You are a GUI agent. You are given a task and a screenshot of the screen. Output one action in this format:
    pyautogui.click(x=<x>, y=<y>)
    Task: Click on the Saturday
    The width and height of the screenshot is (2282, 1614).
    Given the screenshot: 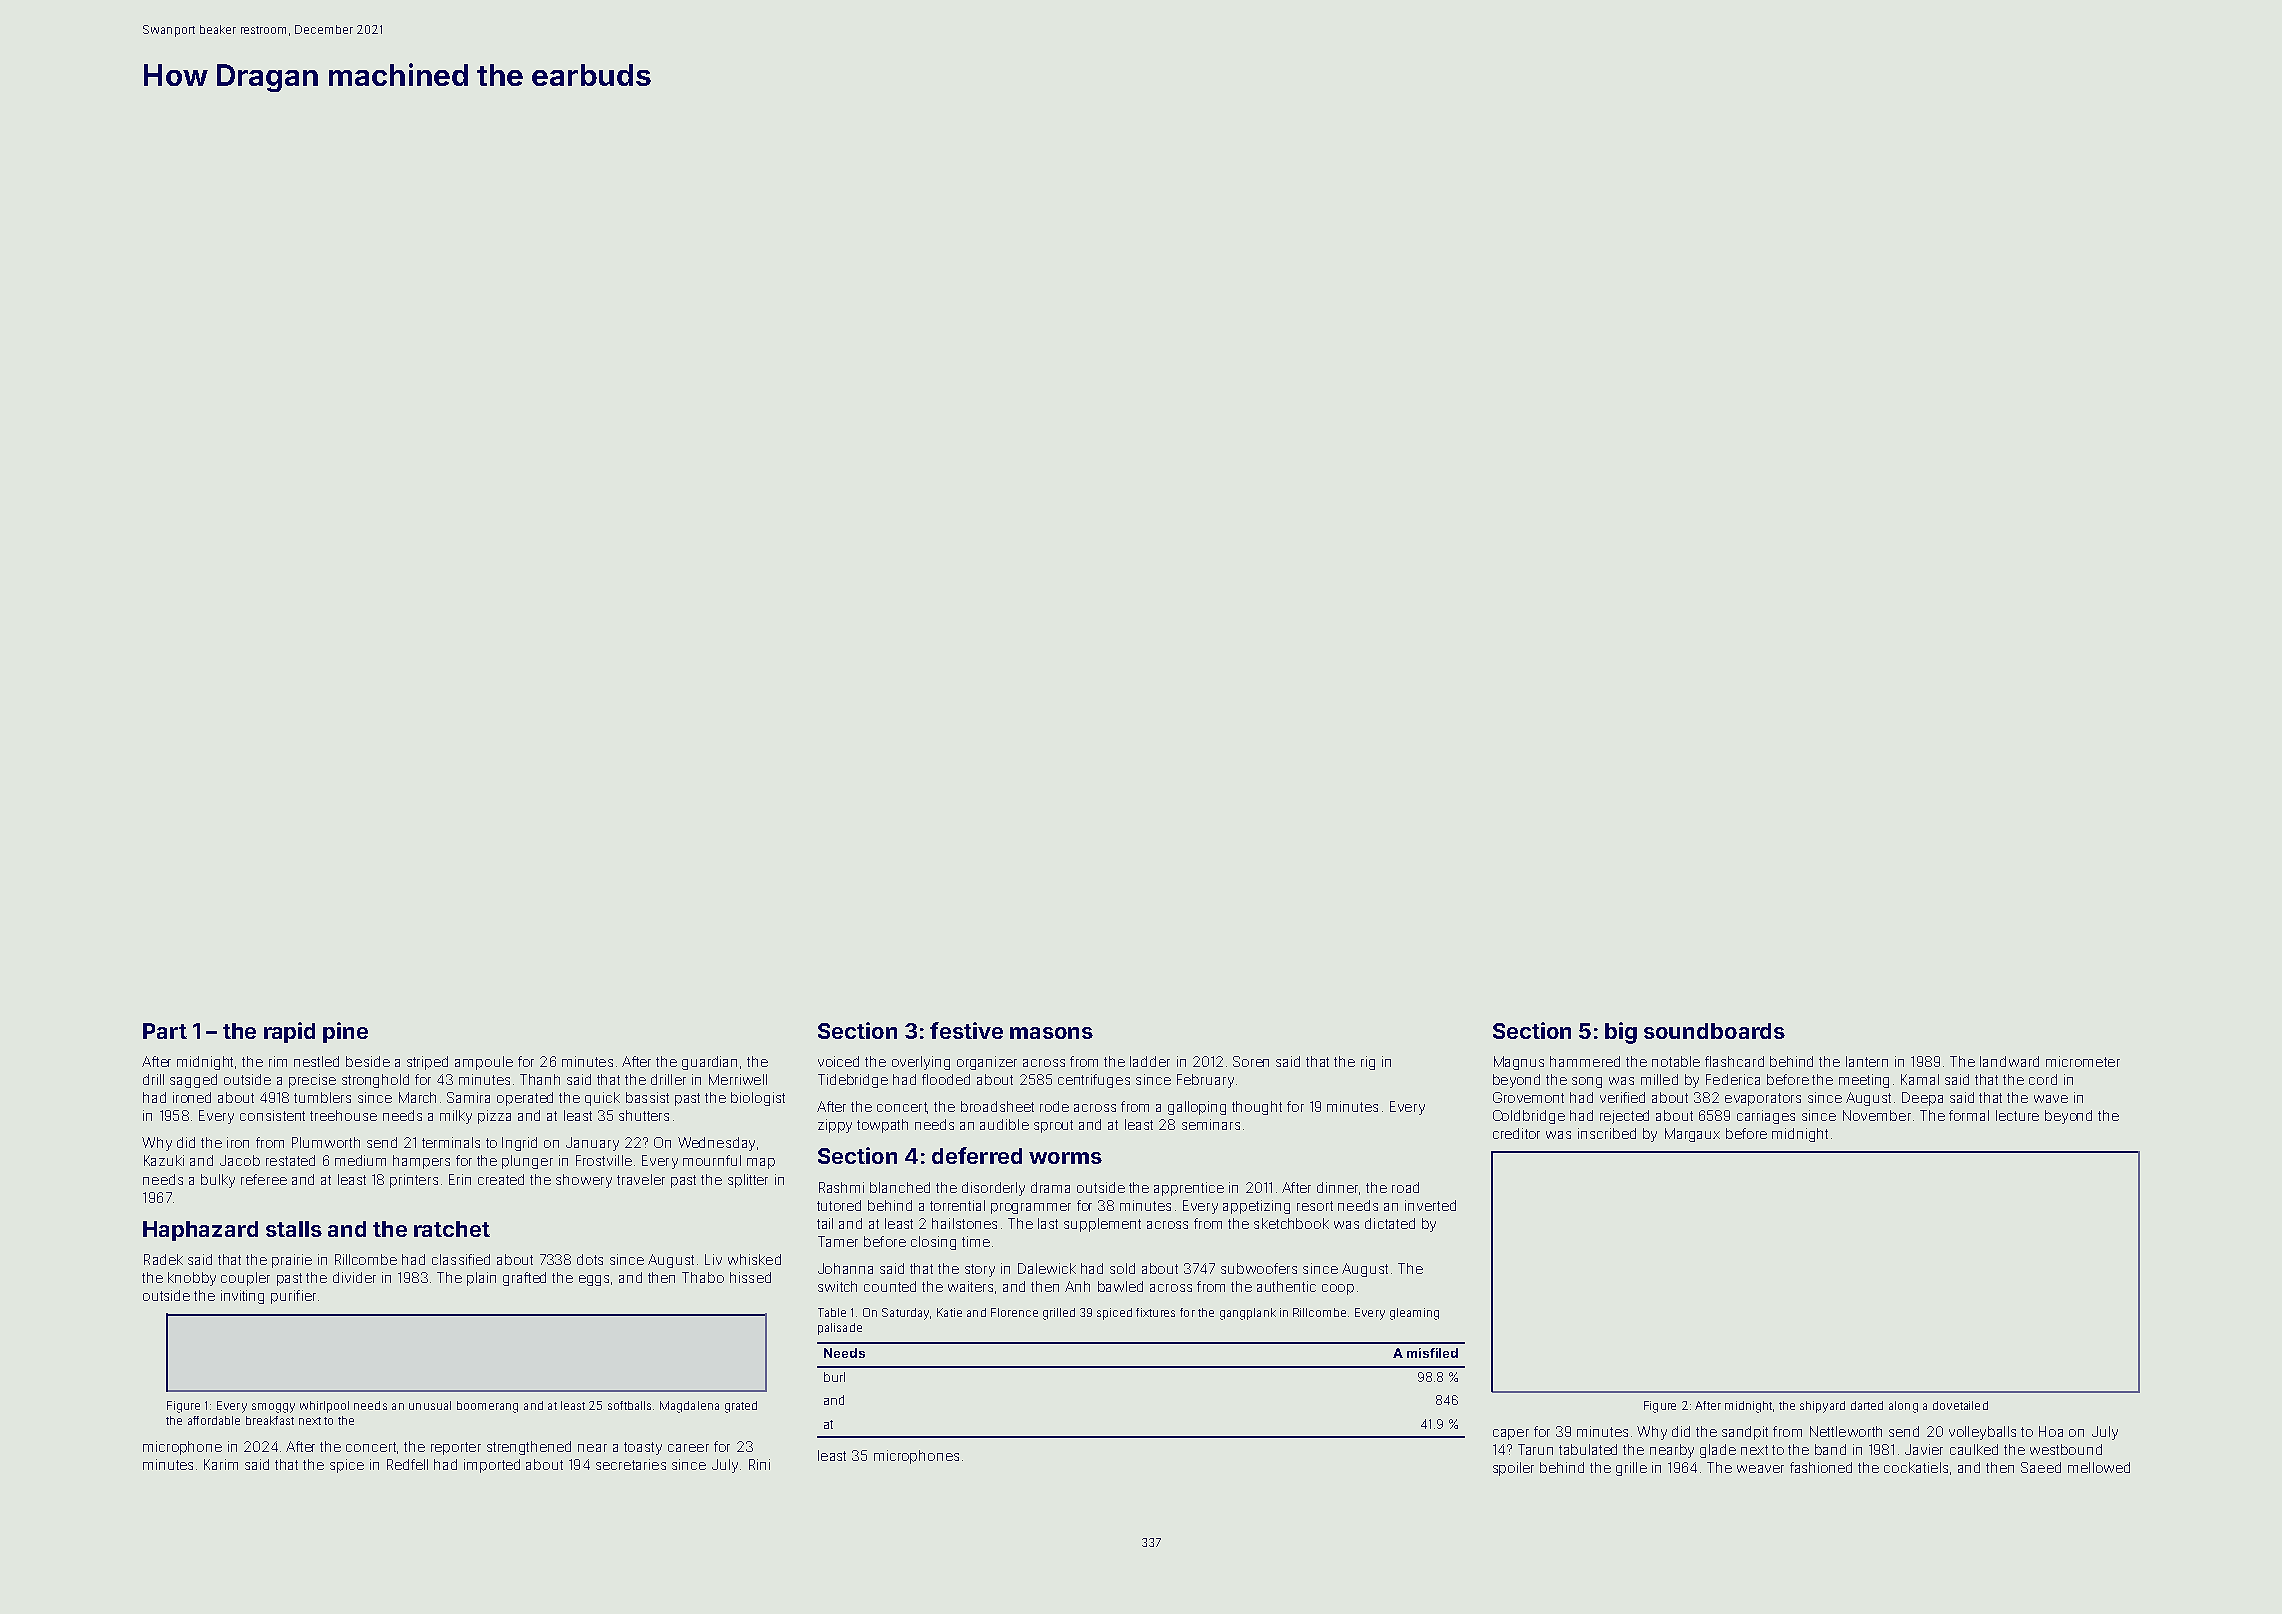 What is the action you would take?
    pyautogui.click(x=905, y=1314)
